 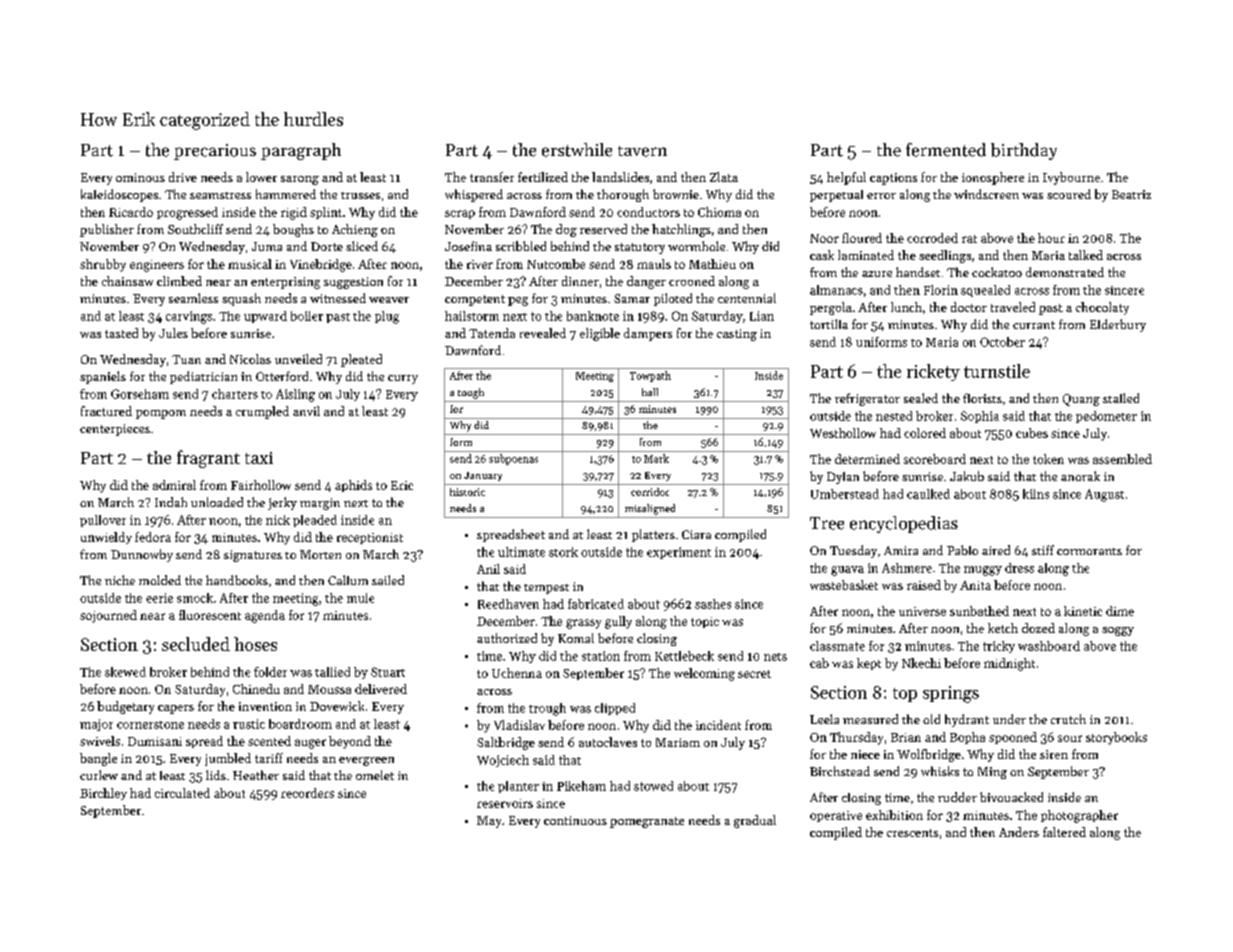 I want to click on Saltbridge, so click(x=506, y=743).
